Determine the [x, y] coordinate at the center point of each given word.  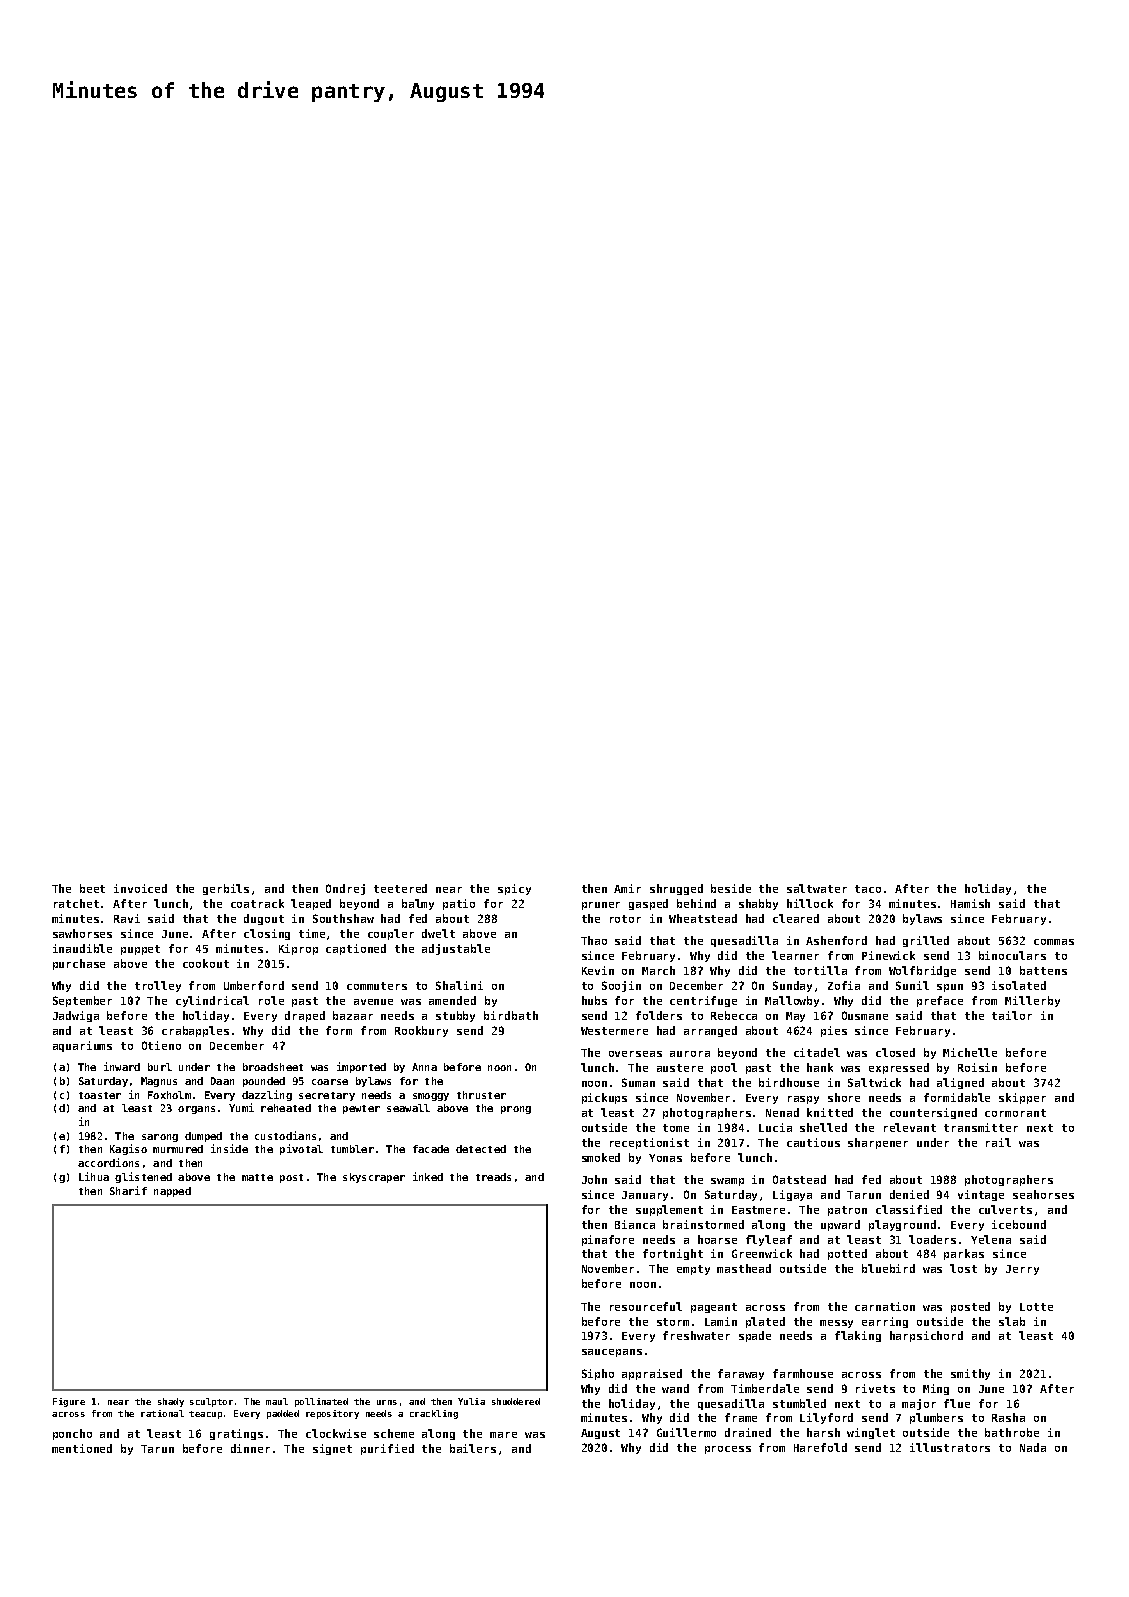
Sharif [128, 1190]
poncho [72, 1434]
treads [493, 1177]
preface [940, 1001]
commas [1054, 942]
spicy [514, 889]
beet [92, 888]
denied [909, 1194]
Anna [424, 1067]
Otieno [161, 1045]
